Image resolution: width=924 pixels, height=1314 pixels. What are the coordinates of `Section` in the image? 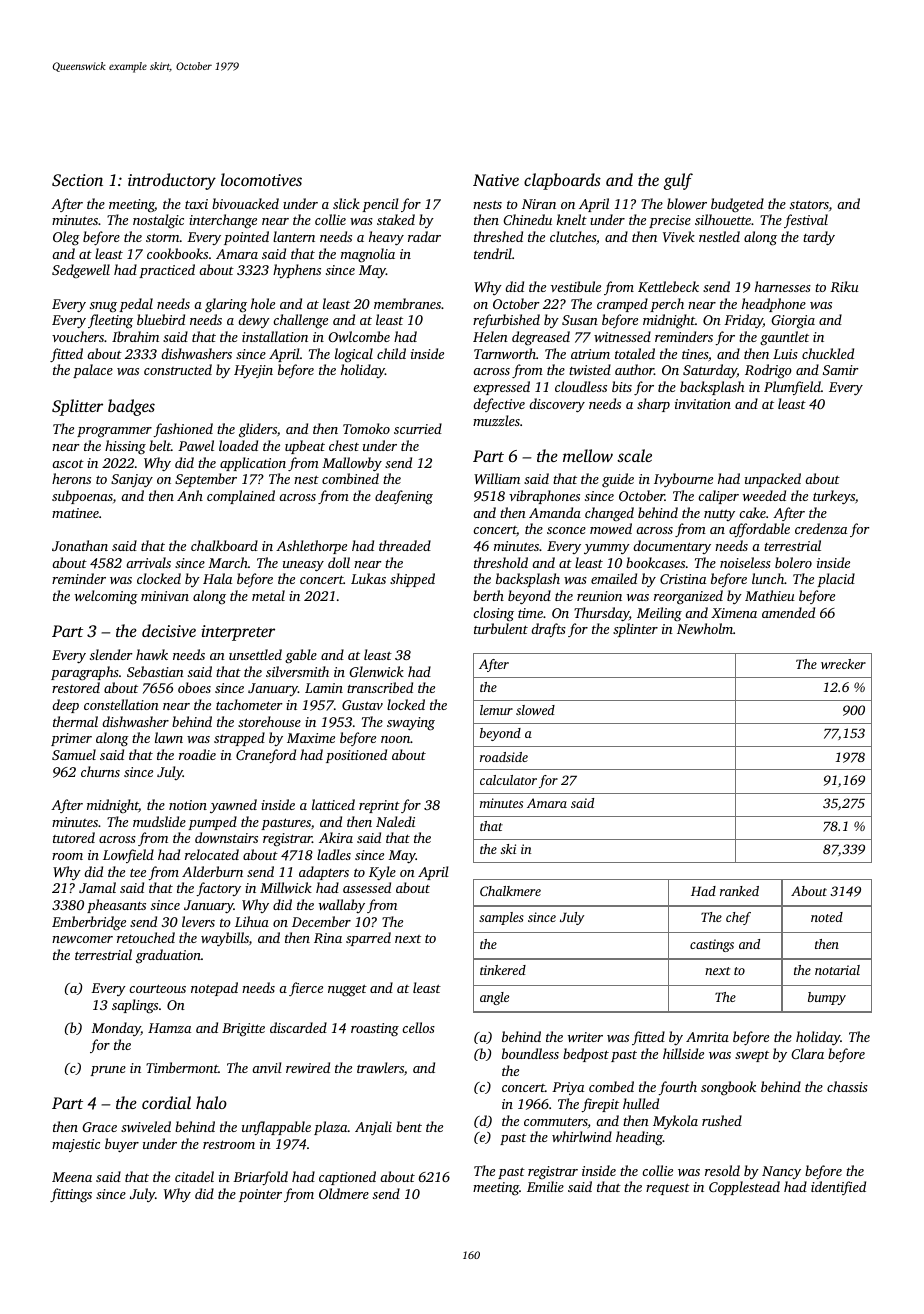 It's located at (77, 180).
